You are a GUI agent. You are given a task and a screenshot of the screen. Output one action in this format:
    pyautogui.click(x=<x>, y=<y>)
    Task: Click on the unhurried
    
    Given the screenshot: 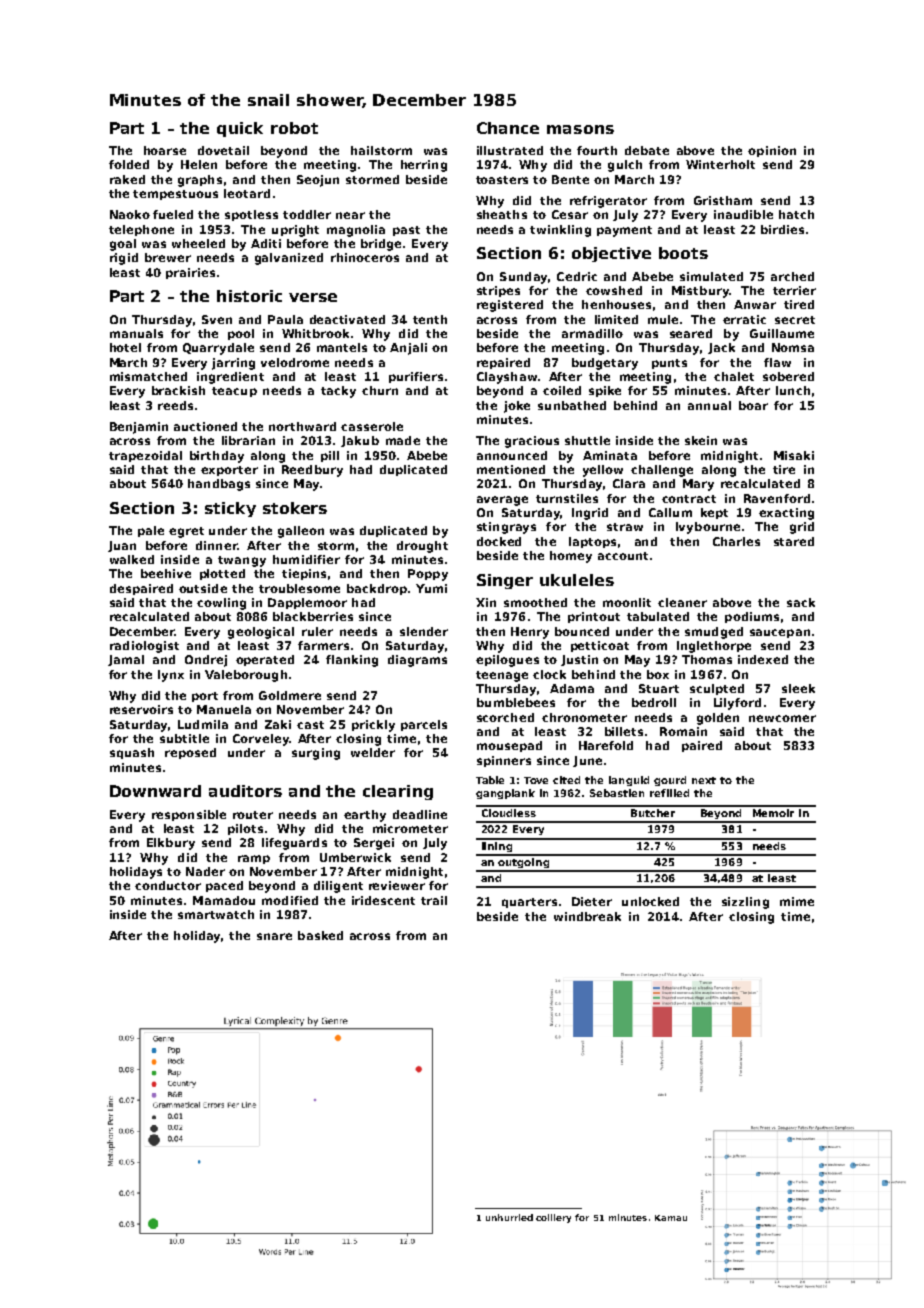 What is the action you would take?
    pyautogui.click(x=509, y=1217)
